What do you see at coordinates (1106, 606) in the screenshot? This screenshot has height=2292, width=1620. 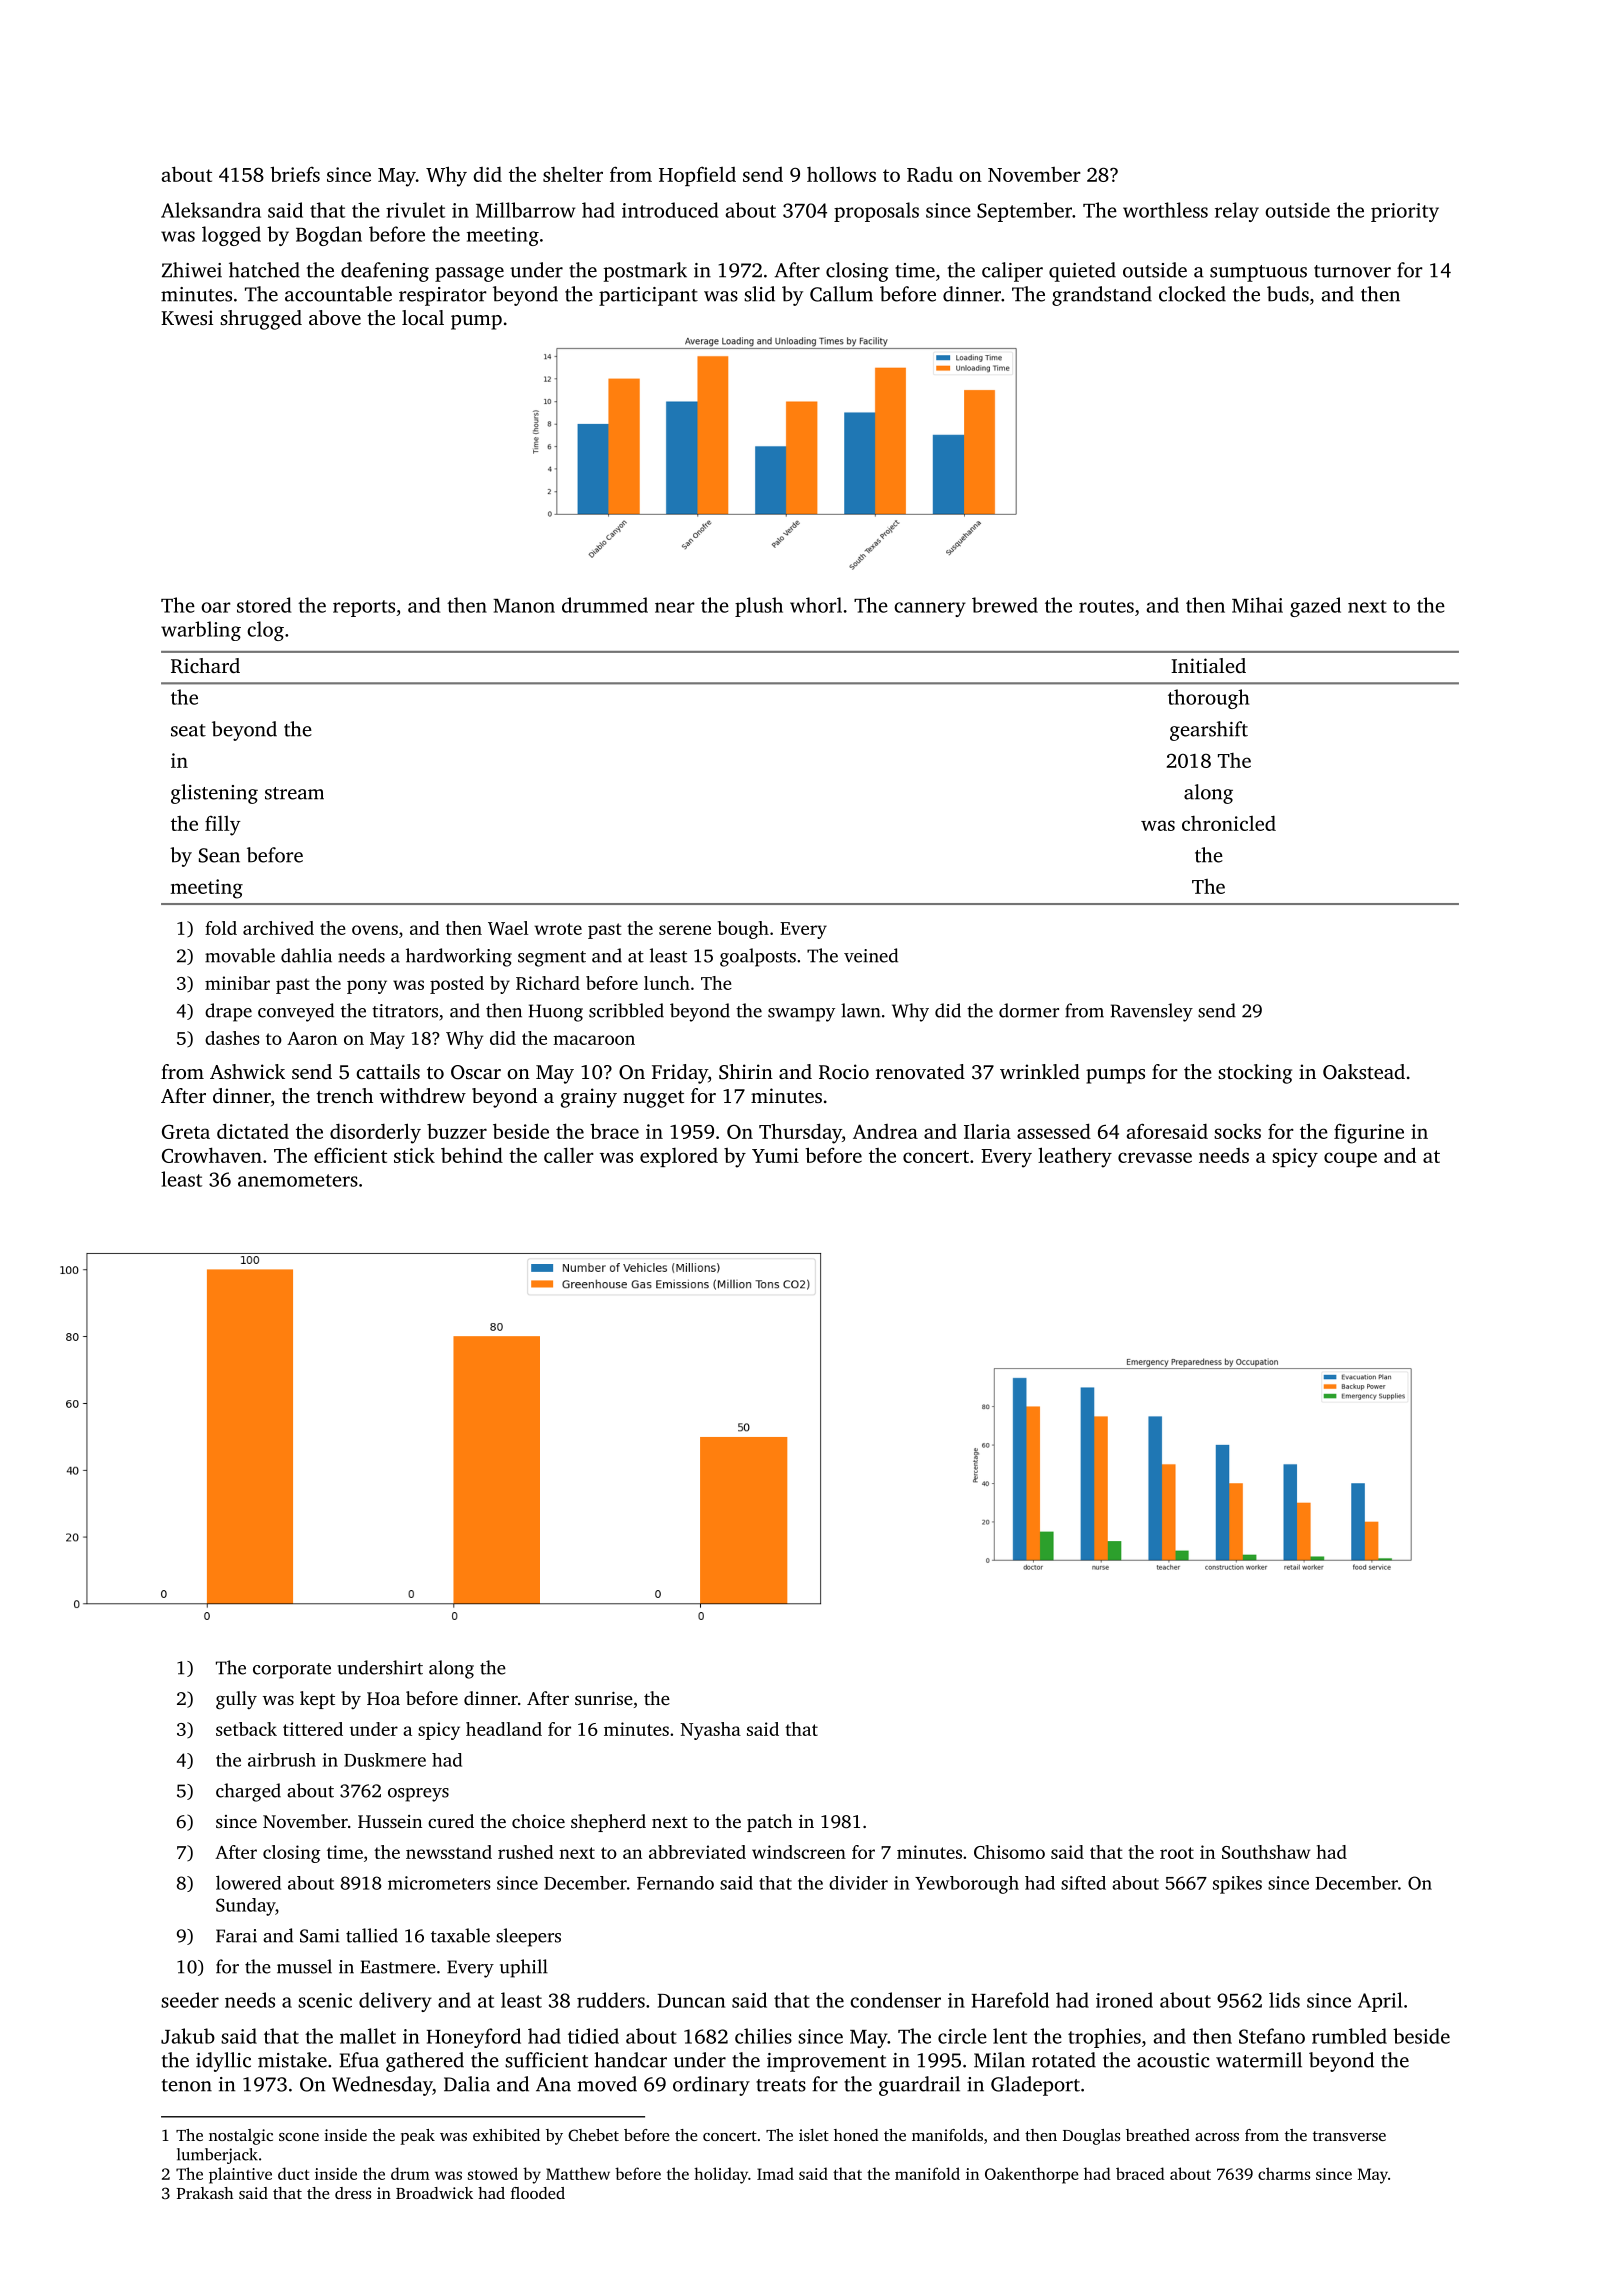 I see `routes` at bounding box center [1106, 606].
